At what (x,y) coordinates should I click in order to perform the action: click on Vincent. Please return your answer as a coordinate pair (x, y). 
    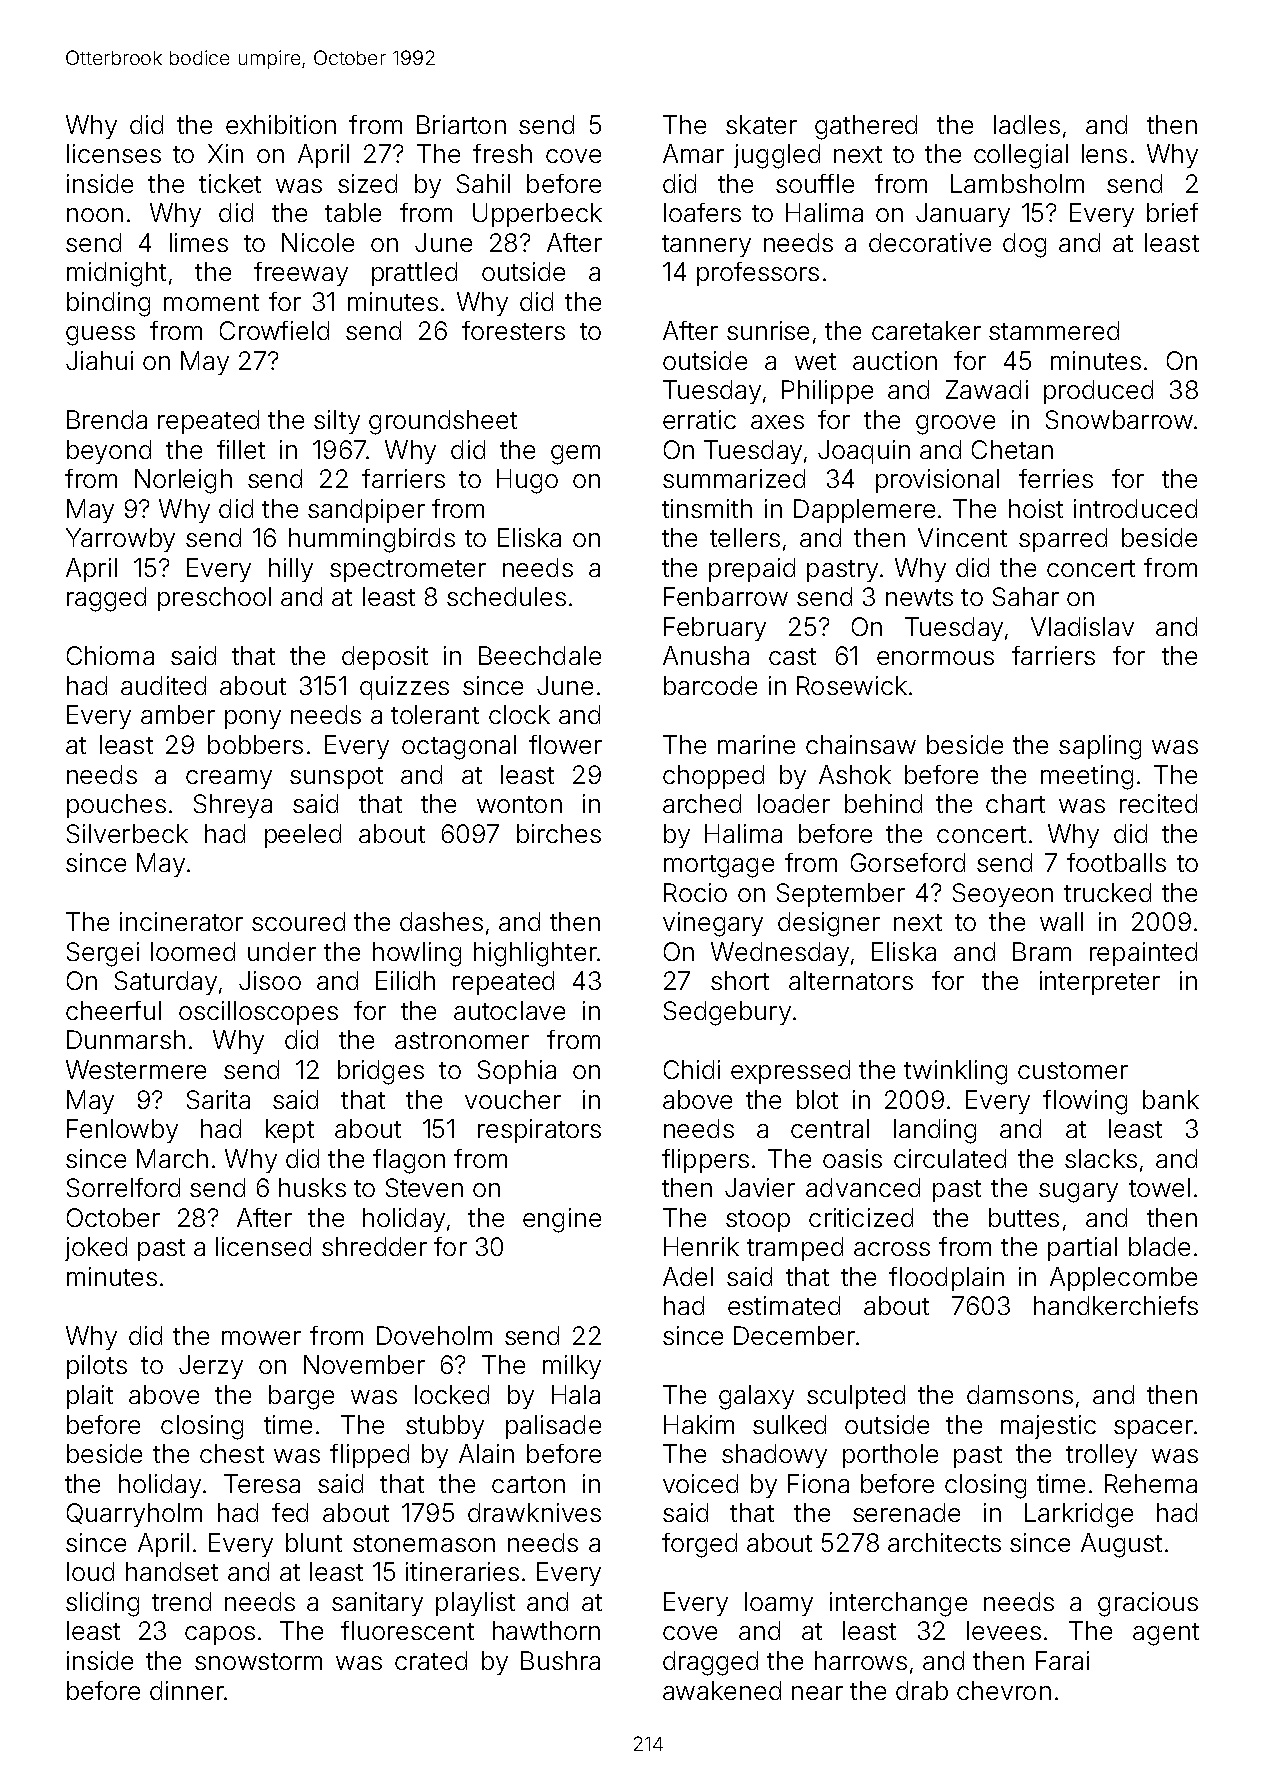
    Looking at the image, I should click on (962, 537).
